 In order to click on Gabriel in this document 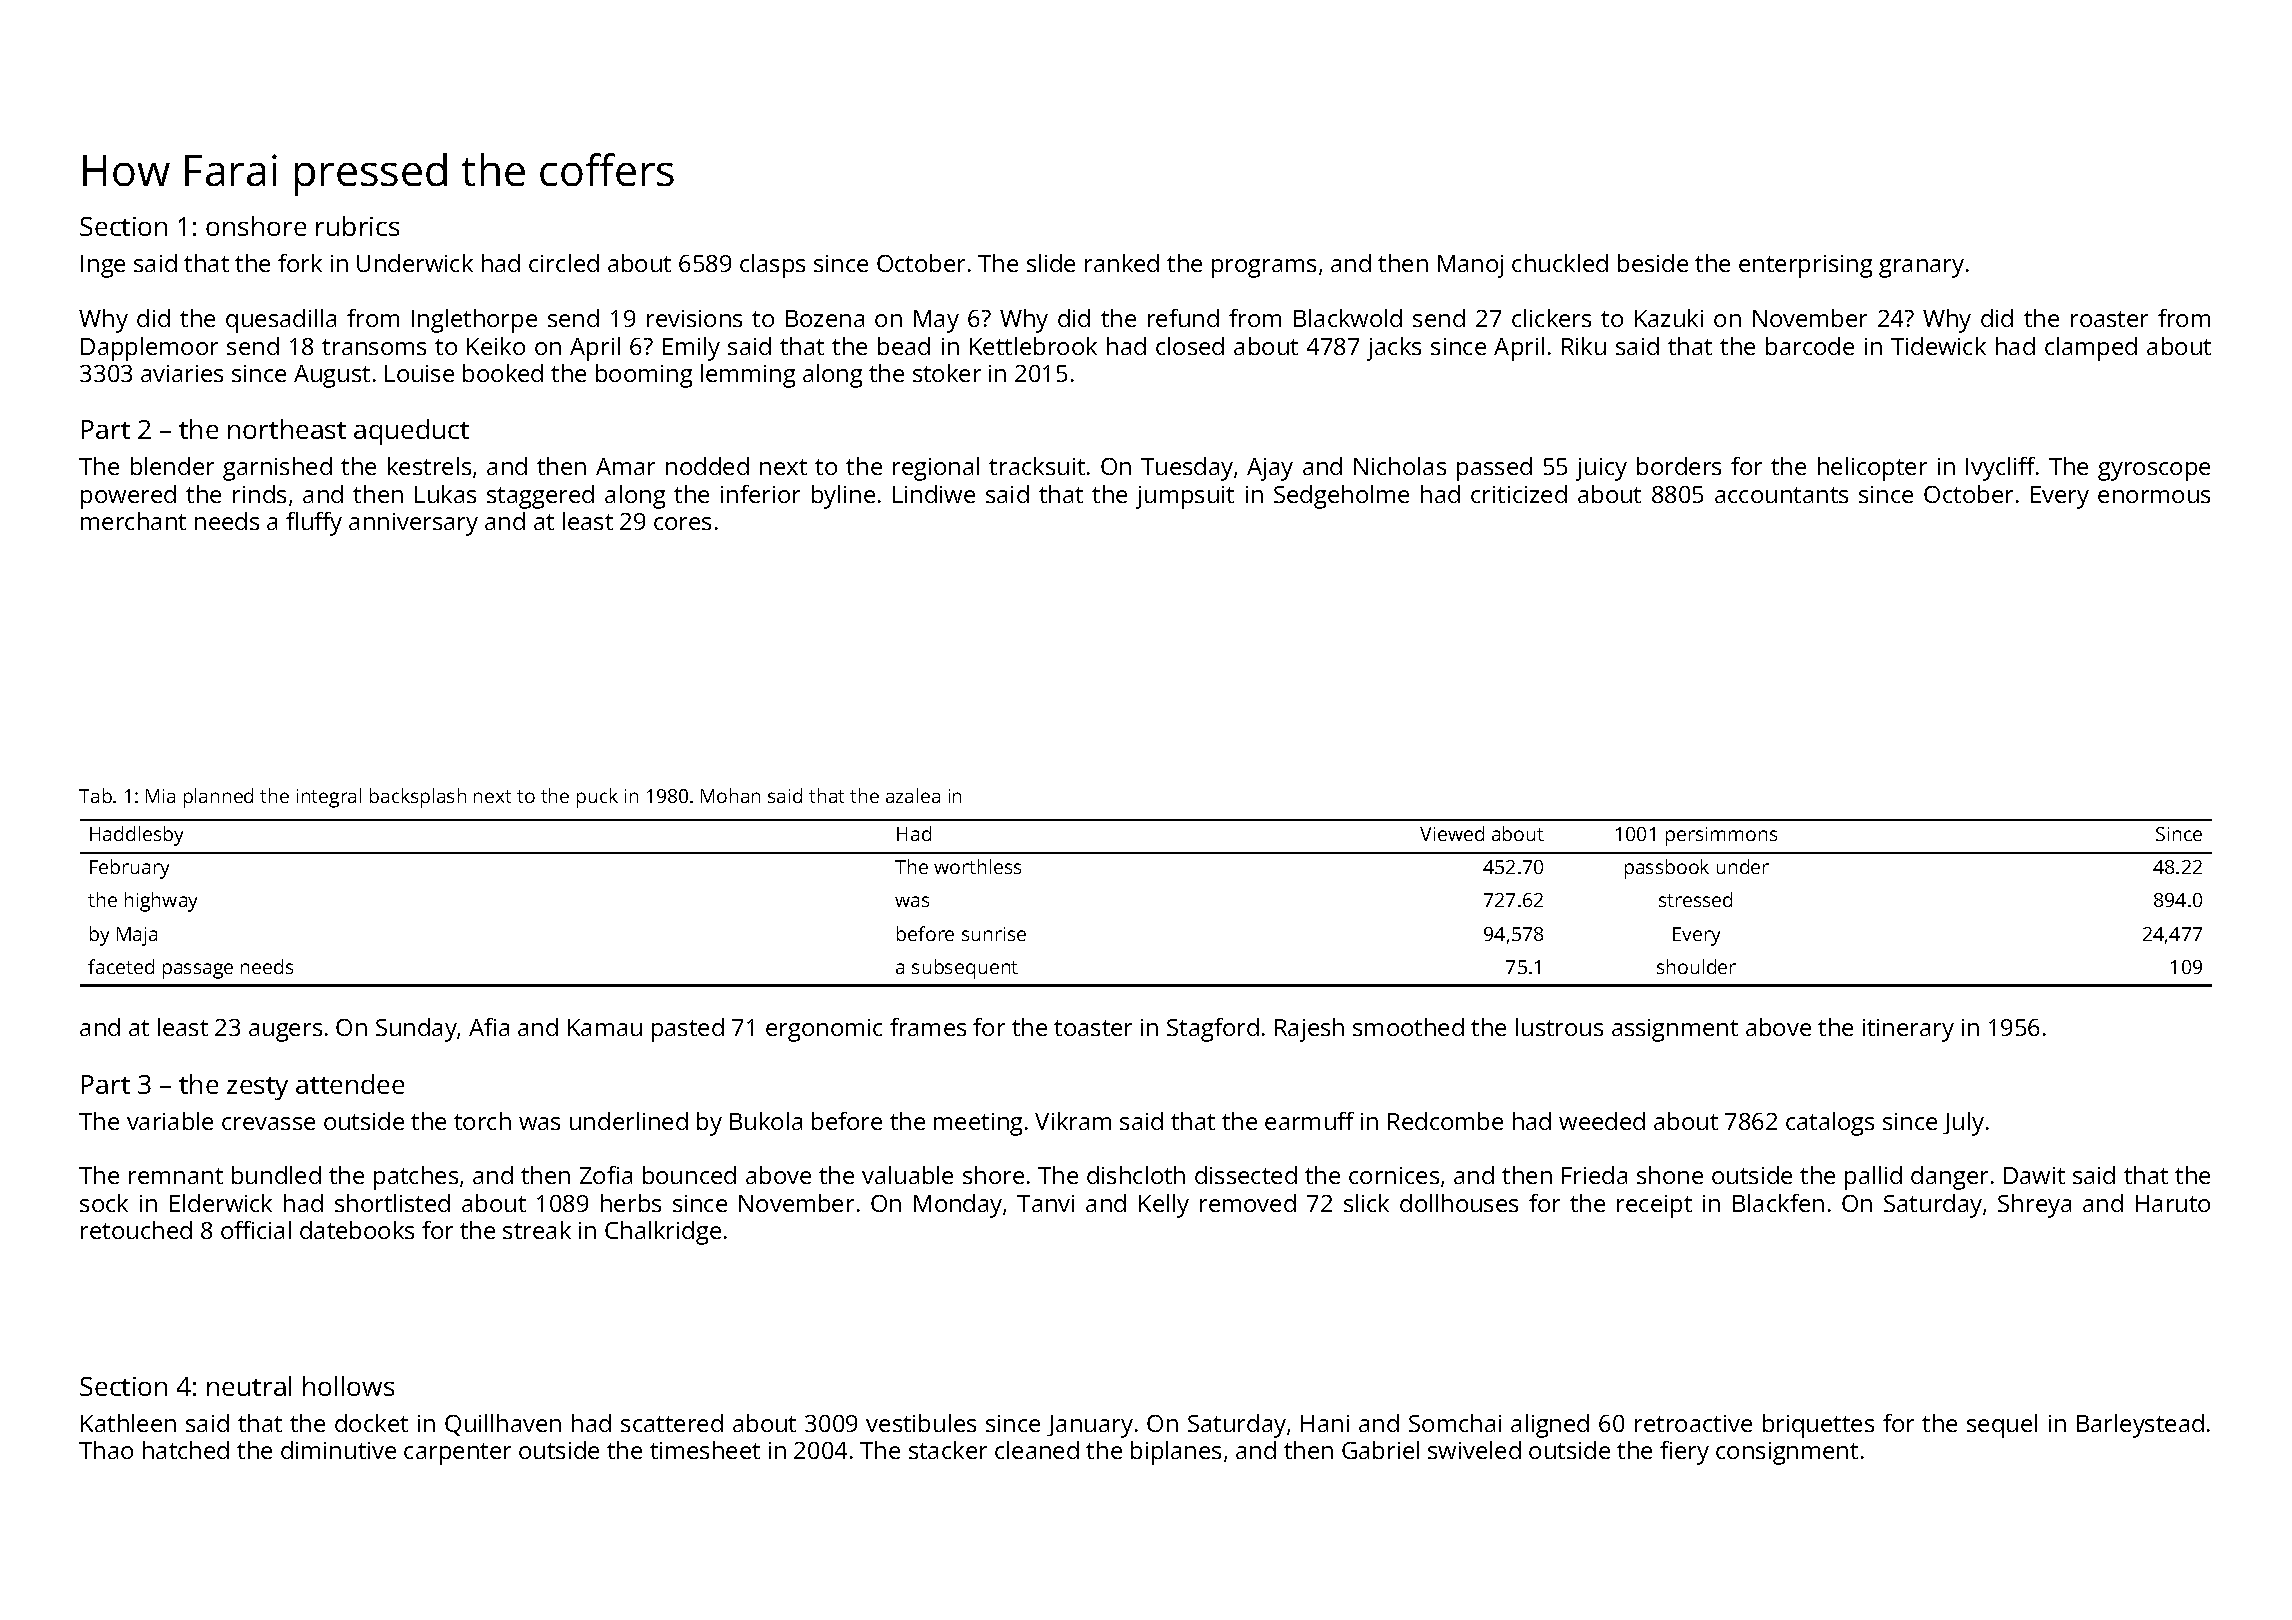, I will do `click(1380, 1450)`.
